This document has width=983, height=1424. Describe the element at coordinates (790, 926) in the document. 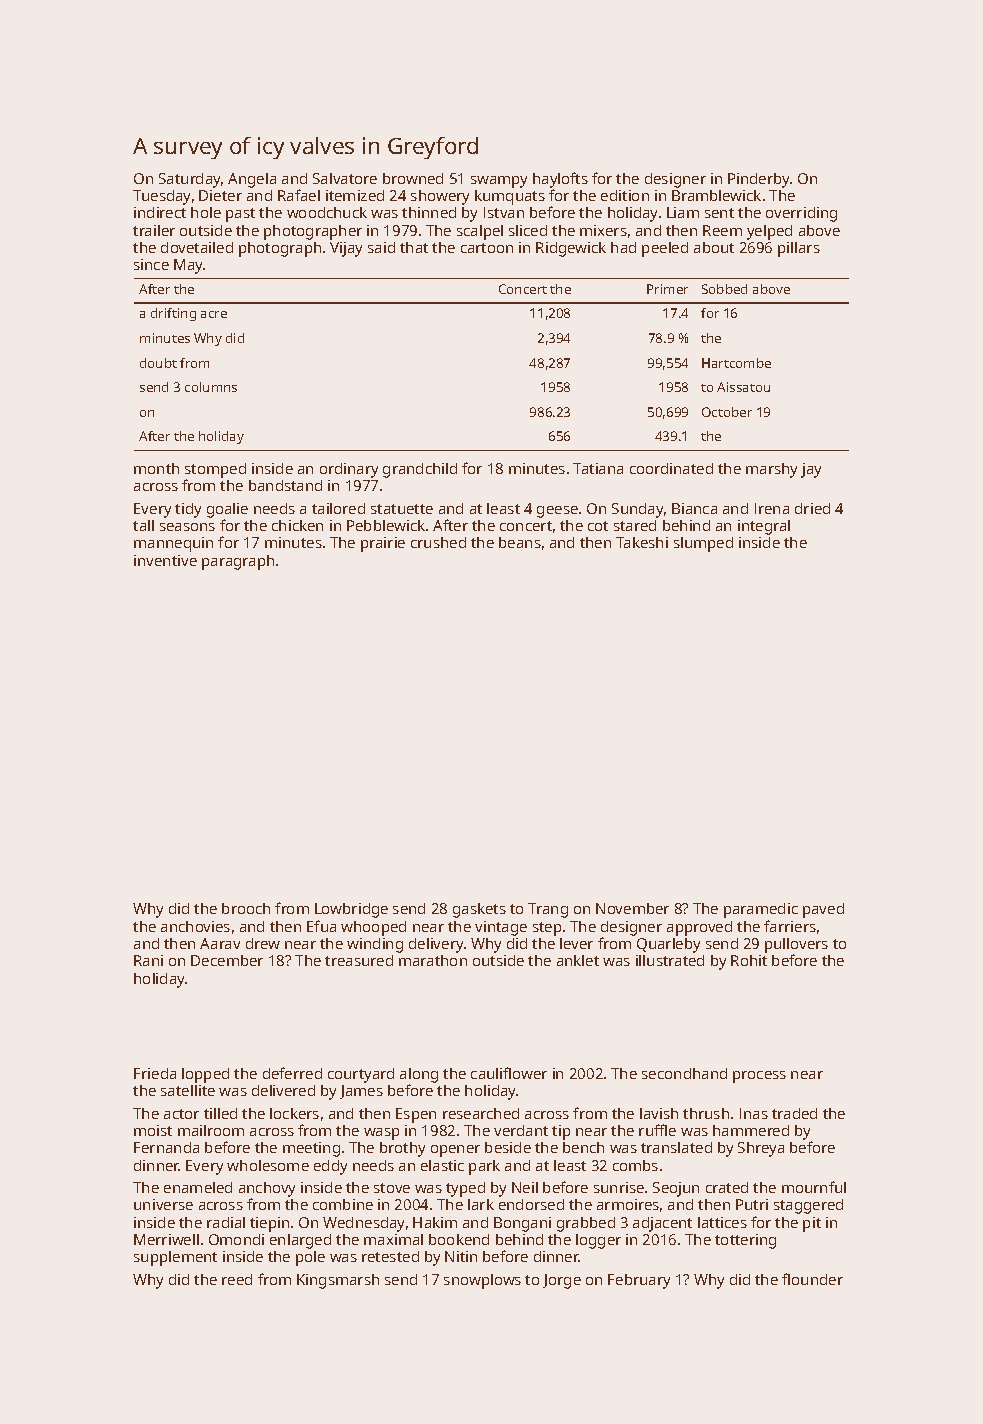

I see `farriers` at that location.
